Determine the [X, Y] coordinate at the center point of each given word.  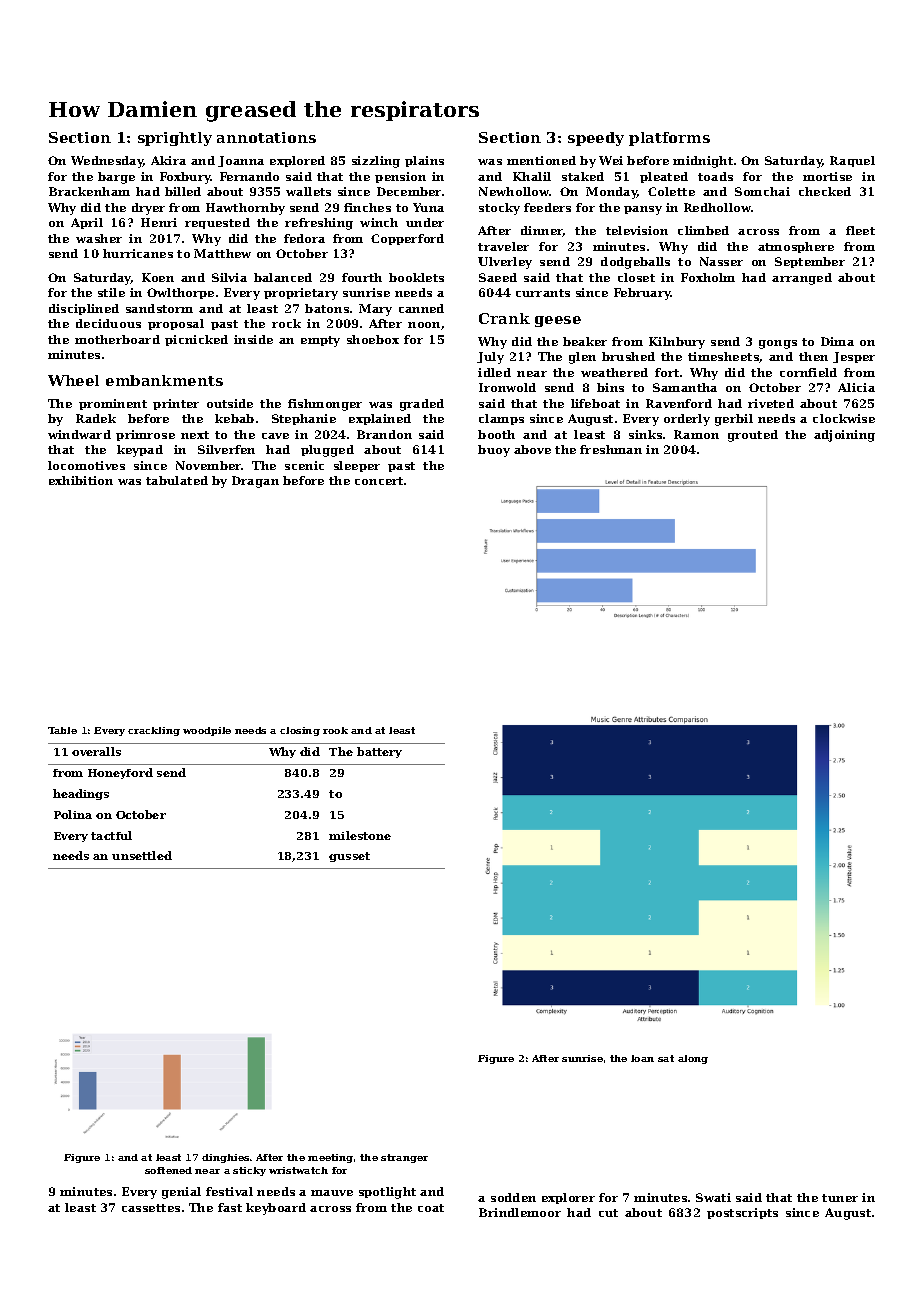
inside [253, 339]
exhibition [81, 480]
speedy [596, 139]
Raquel [852, 161]
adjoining [844, 436]
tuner [840, 1198]
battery [379, 752]
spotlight [387, 1193]
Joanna [241, 161]
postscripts [742, 1213]
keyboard [276, 1209]
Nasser [721, 261]
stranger [404, 1158]
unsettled [142, 855]
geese [558, 321]
